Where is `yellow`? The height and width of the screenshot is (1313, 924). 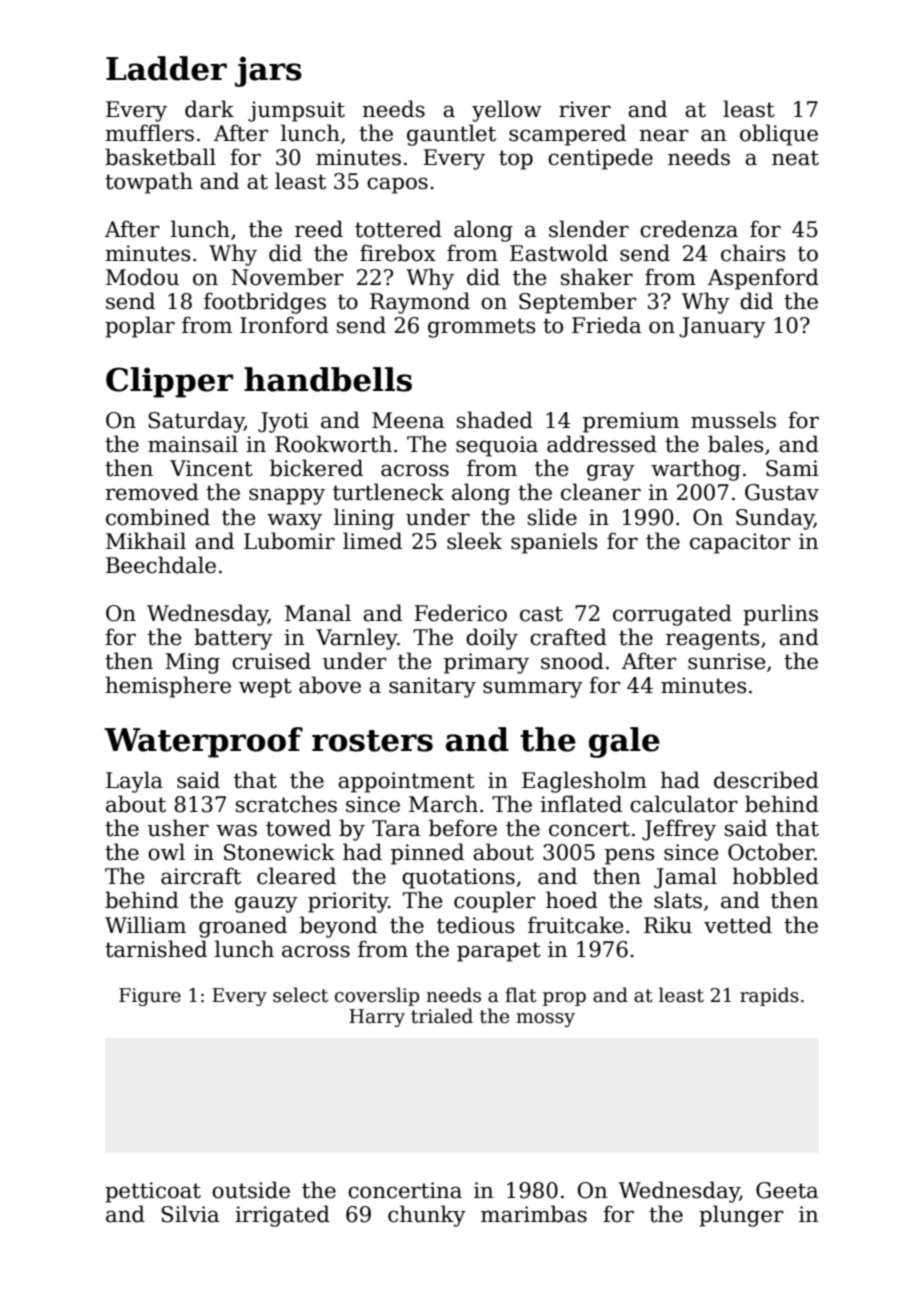 yellow is located at coordinates (507, 111).
